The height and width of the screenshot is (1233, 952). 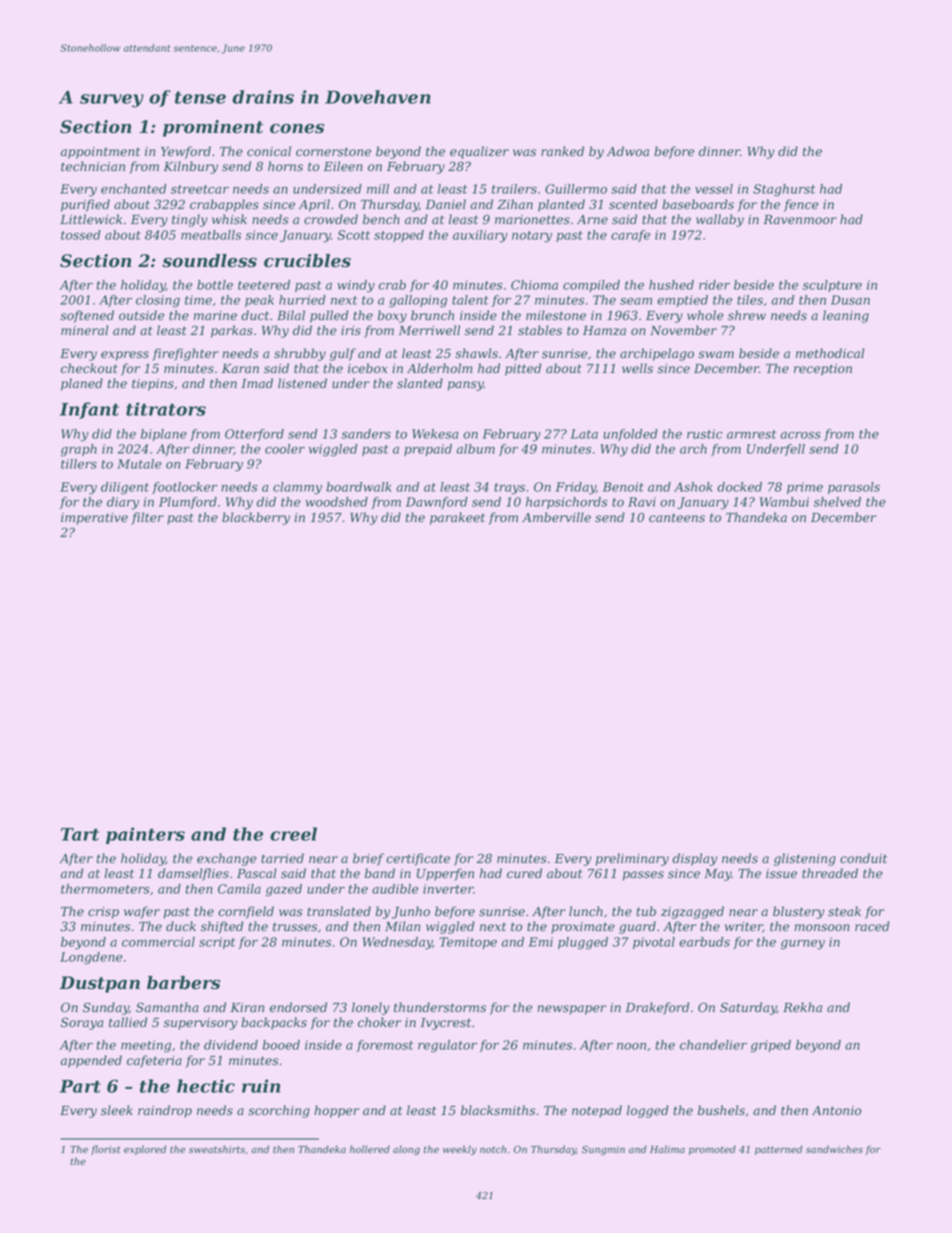 I want to click on Wambui, so click(x=784, y=502).
